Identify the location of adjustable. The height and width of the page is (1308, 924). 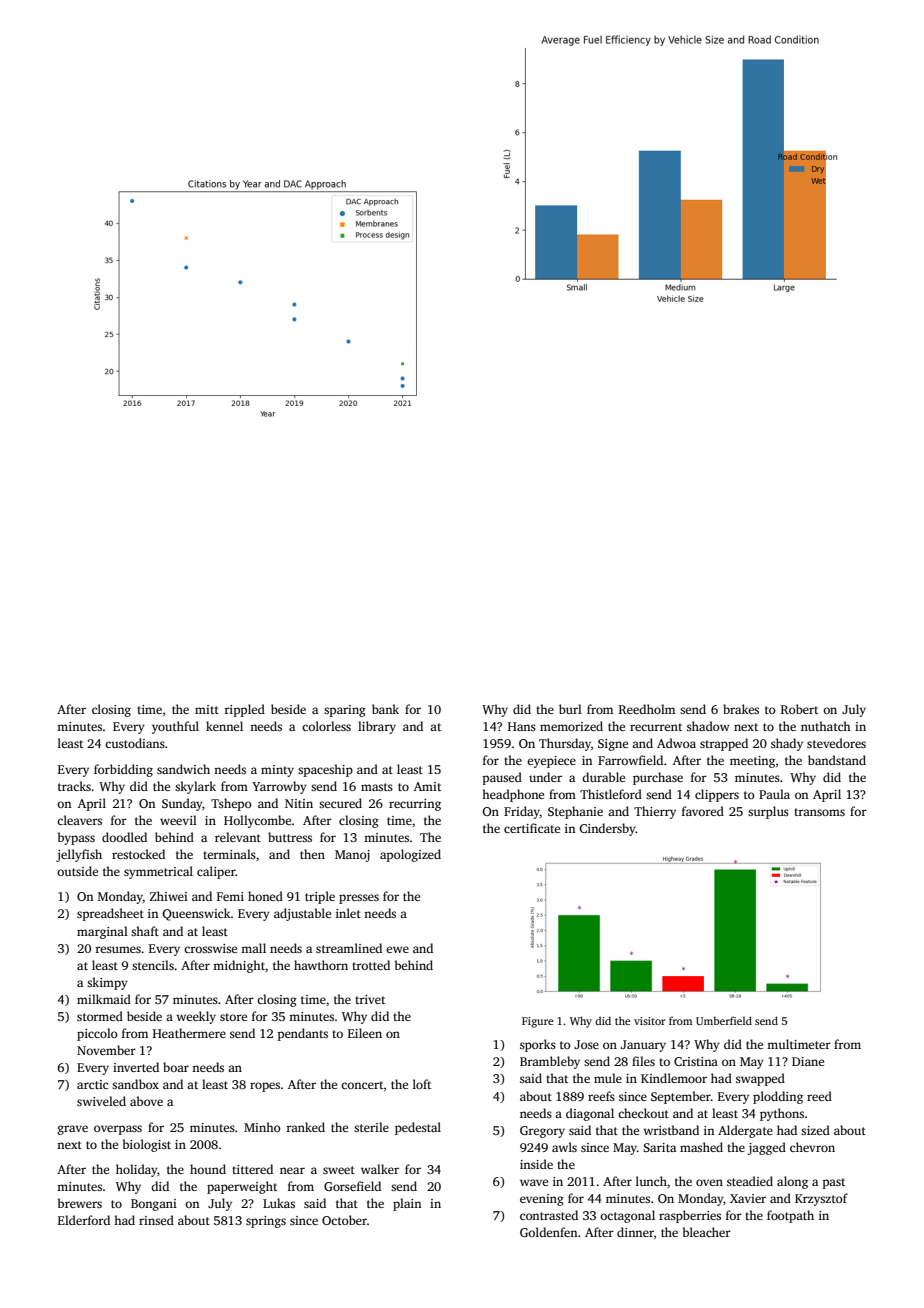
(302, 914).
